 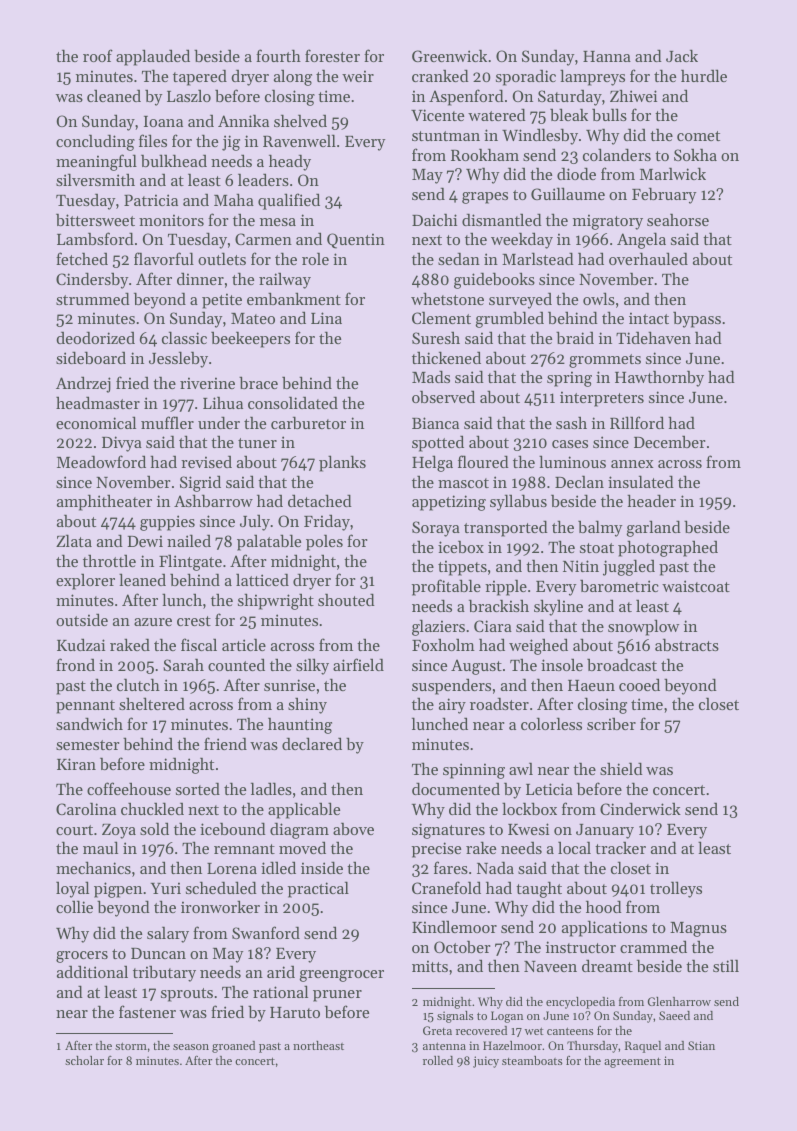 I want to click on Haeun, so click(x=591, y=685).
